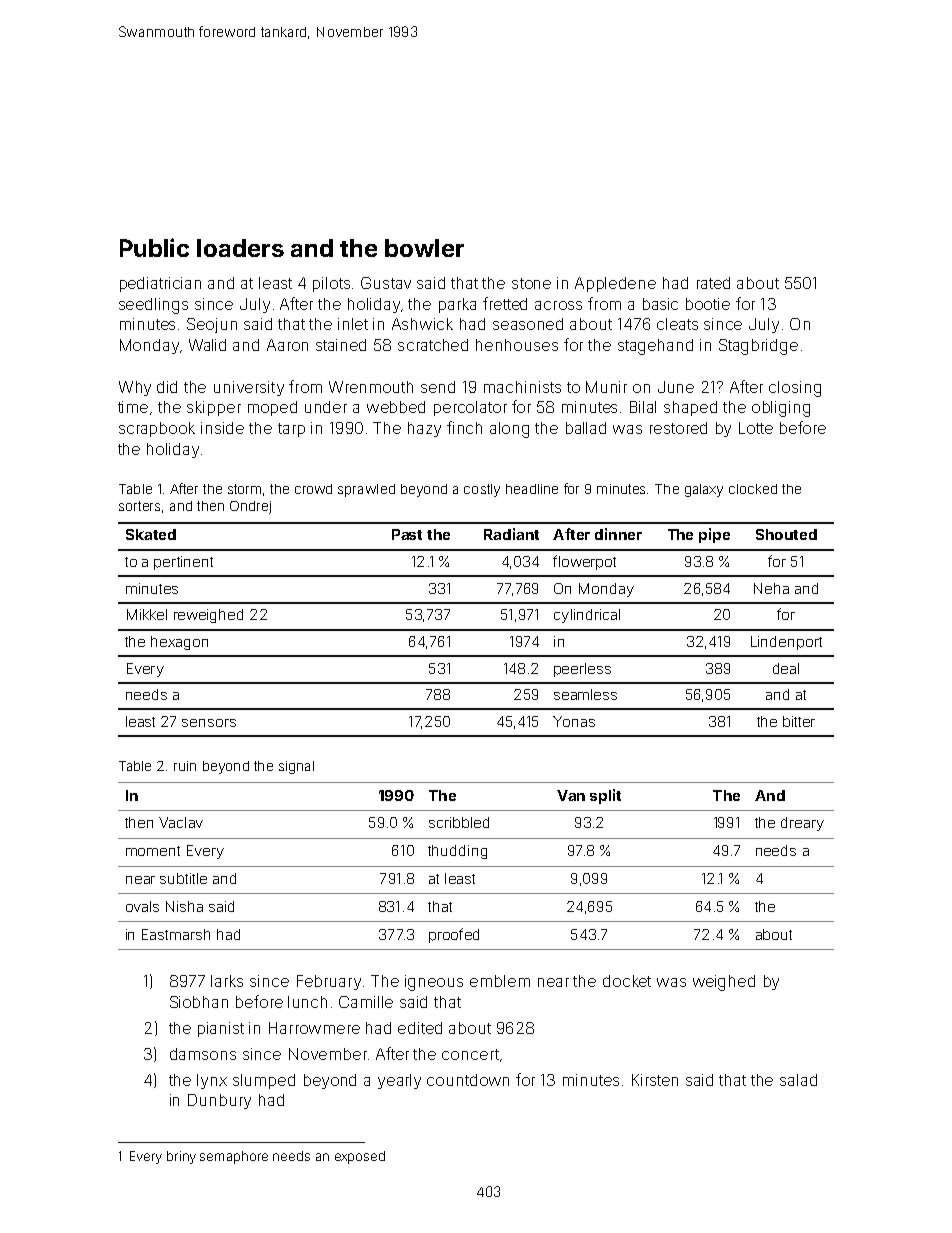 The image size is (952, 1233). What do you see at coordinates (181, 822) in the screenshot?
I see `Vaclav` at bounding box center [181, 822].
